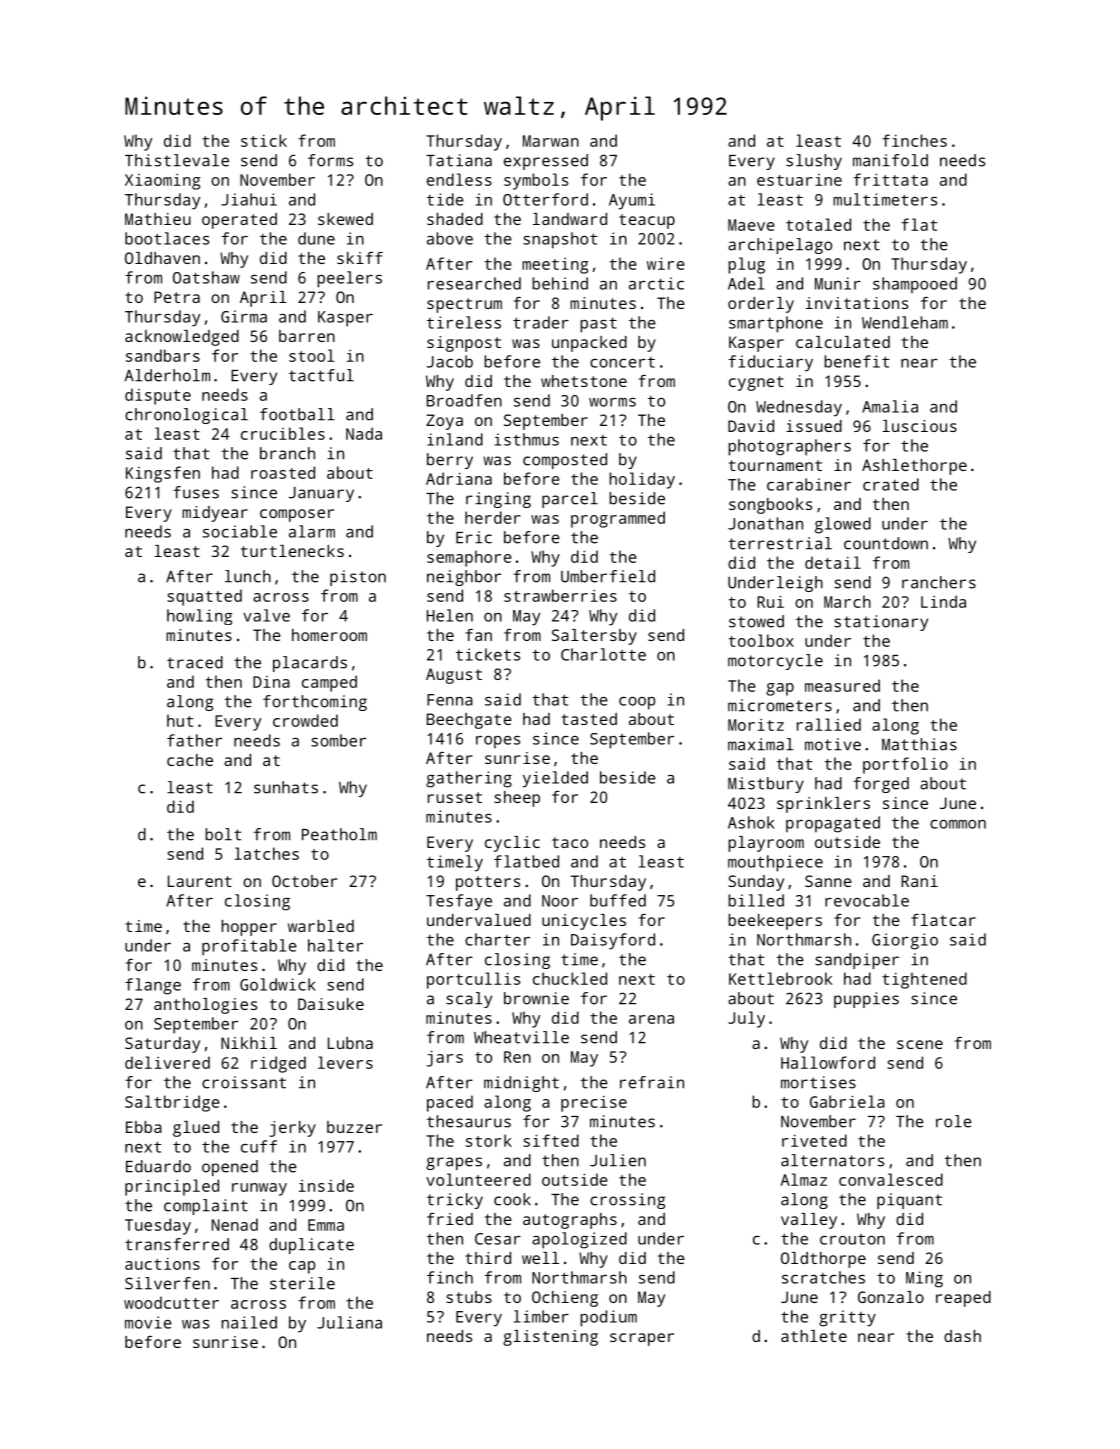 This document has height=1449, width=1120. What do you see at coordinates (905, 941) in the document?
I see `Giorgio` at bounding box center [905, 941].
